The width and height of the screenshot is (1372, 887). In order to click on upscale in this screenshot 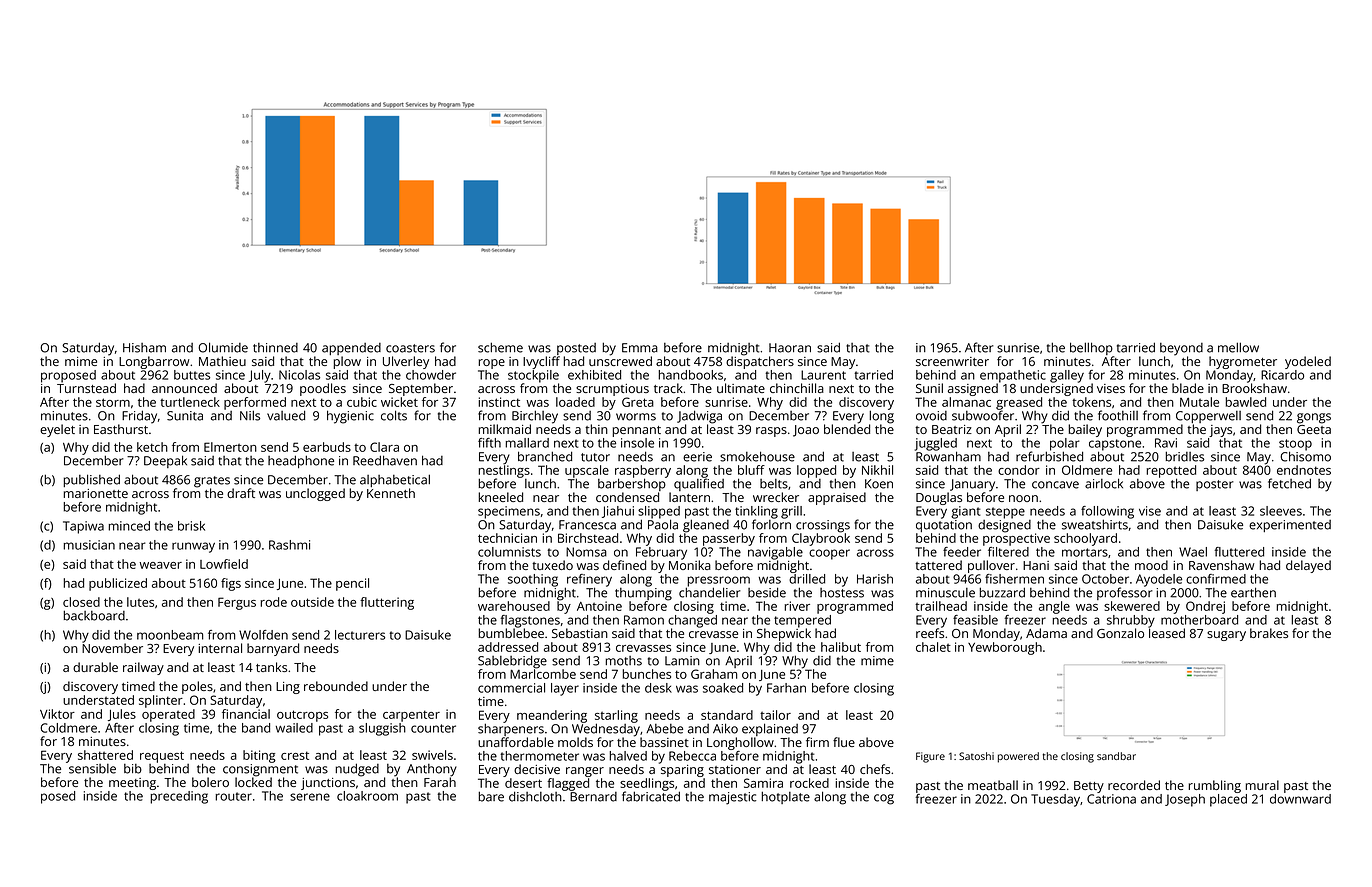, I will do `click(587, 471)`.
